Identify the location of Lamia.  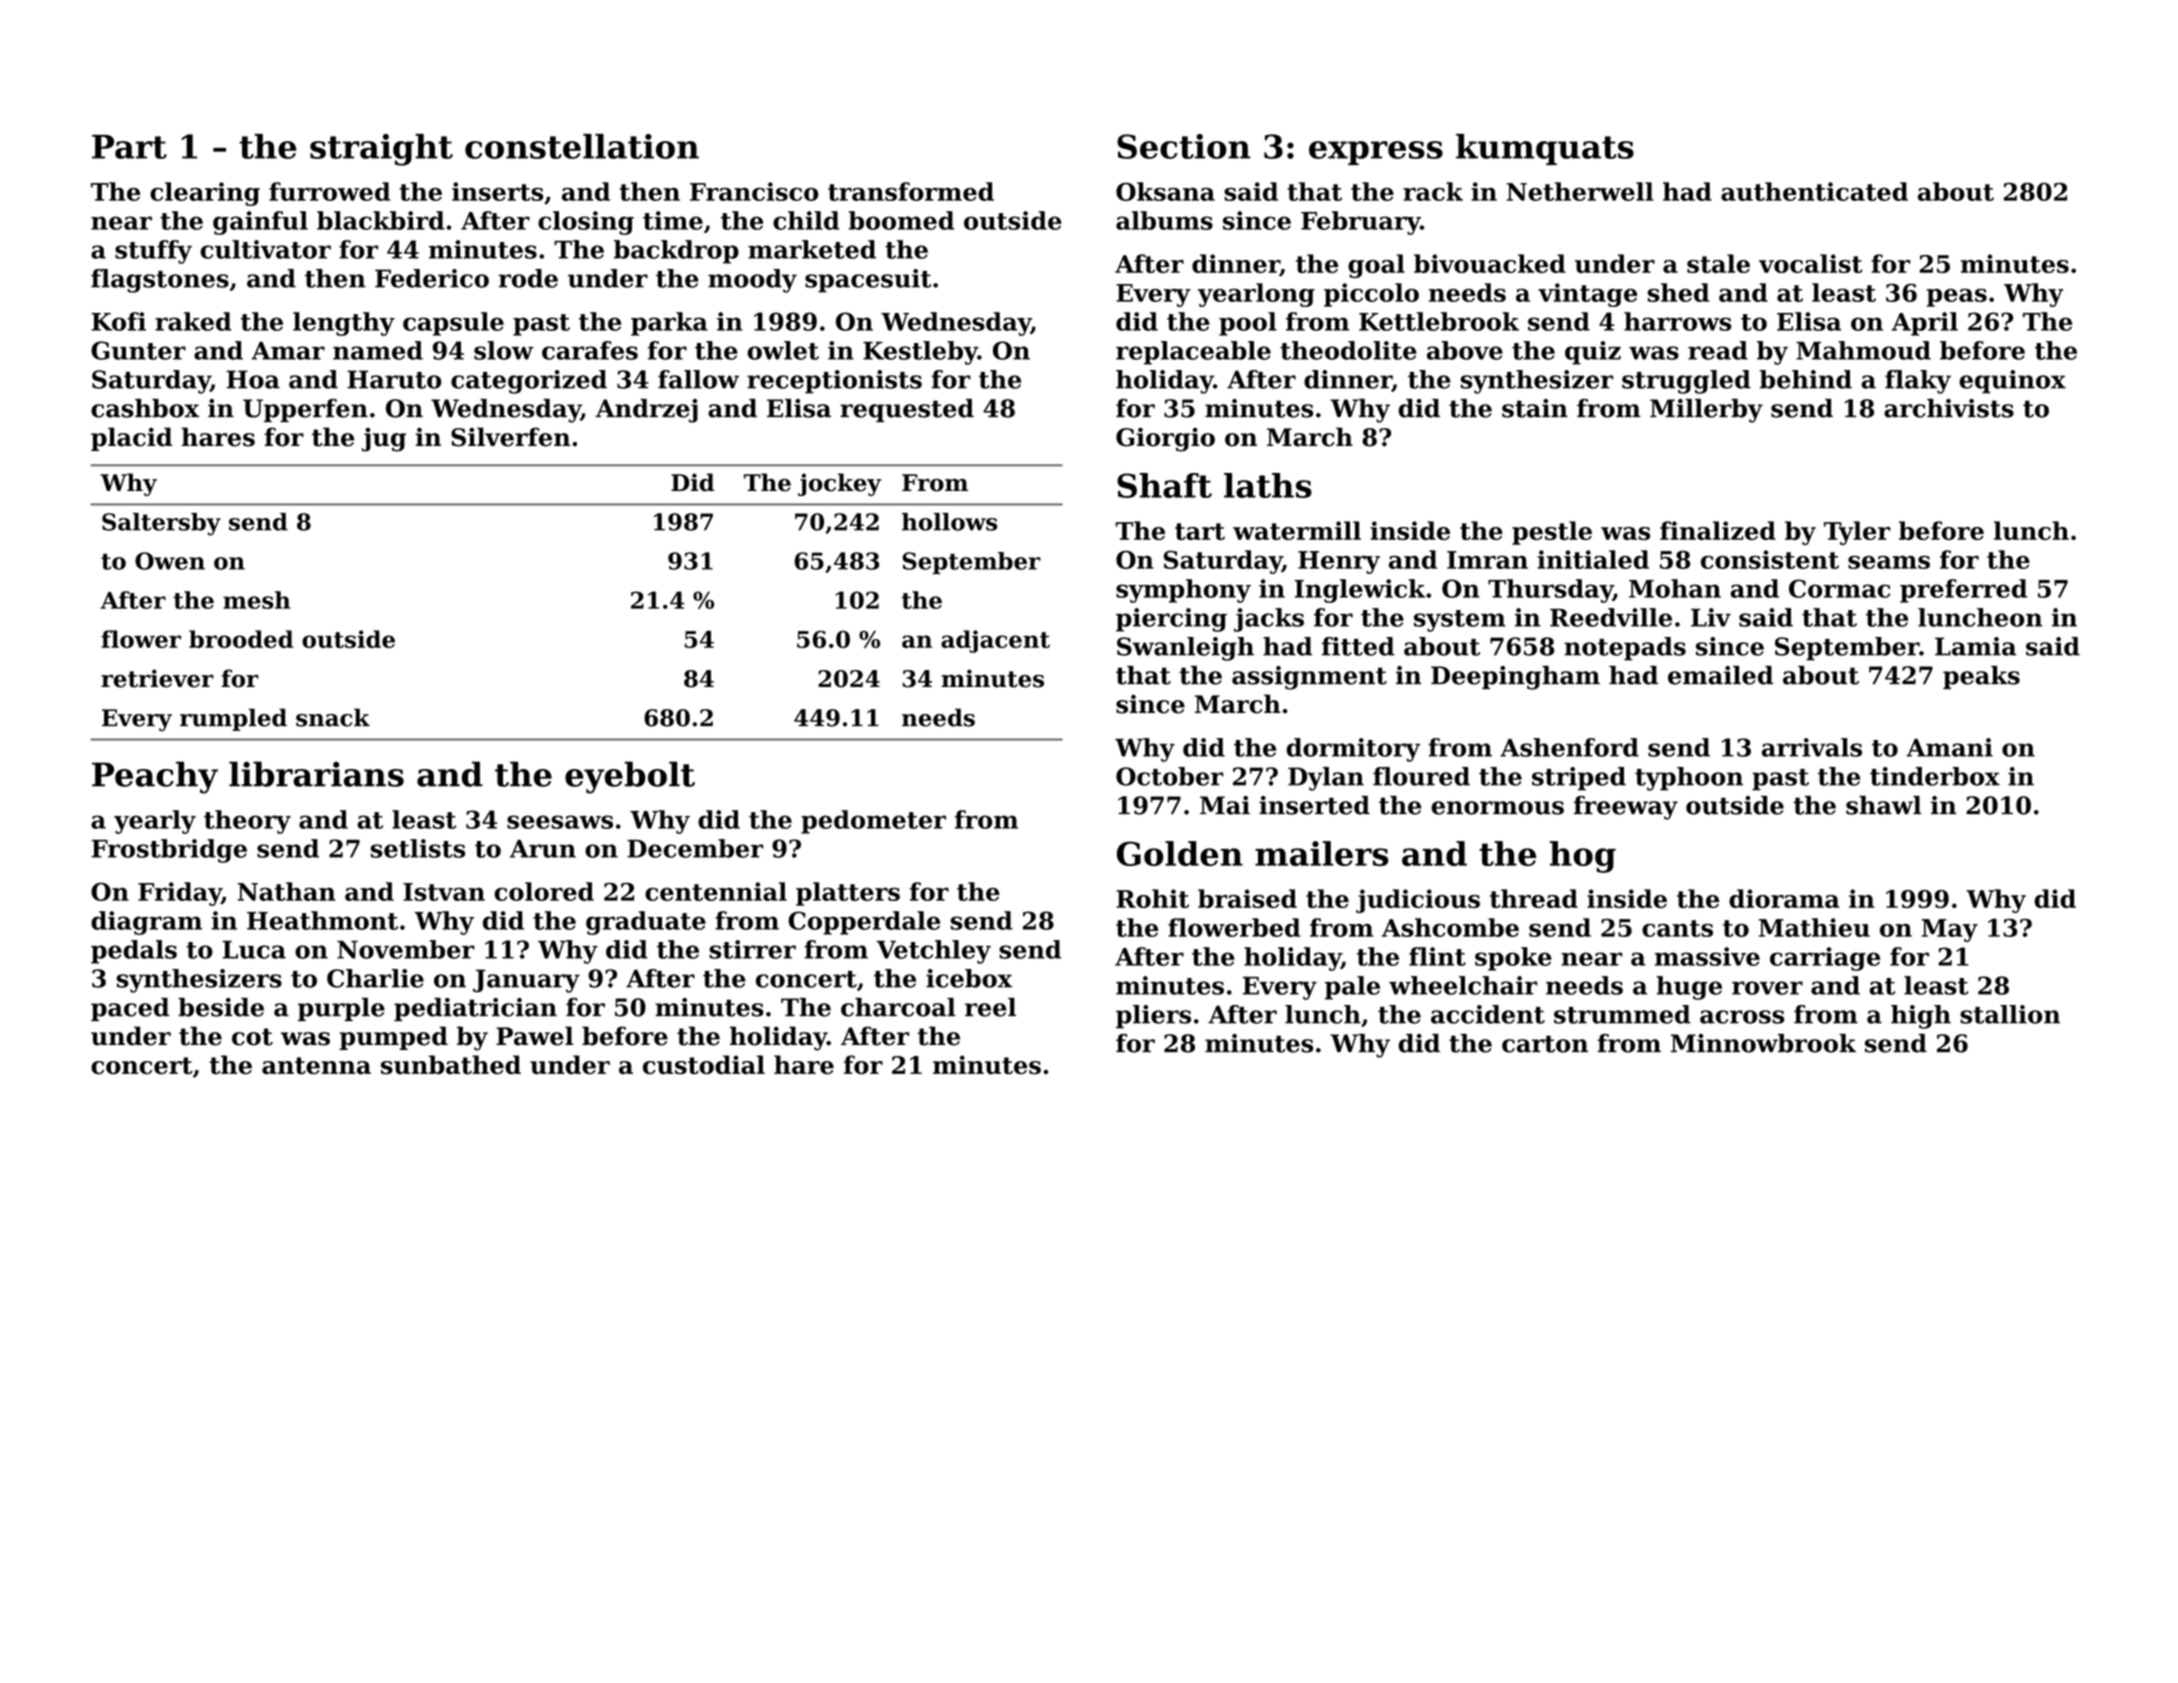
(1975, 646).
